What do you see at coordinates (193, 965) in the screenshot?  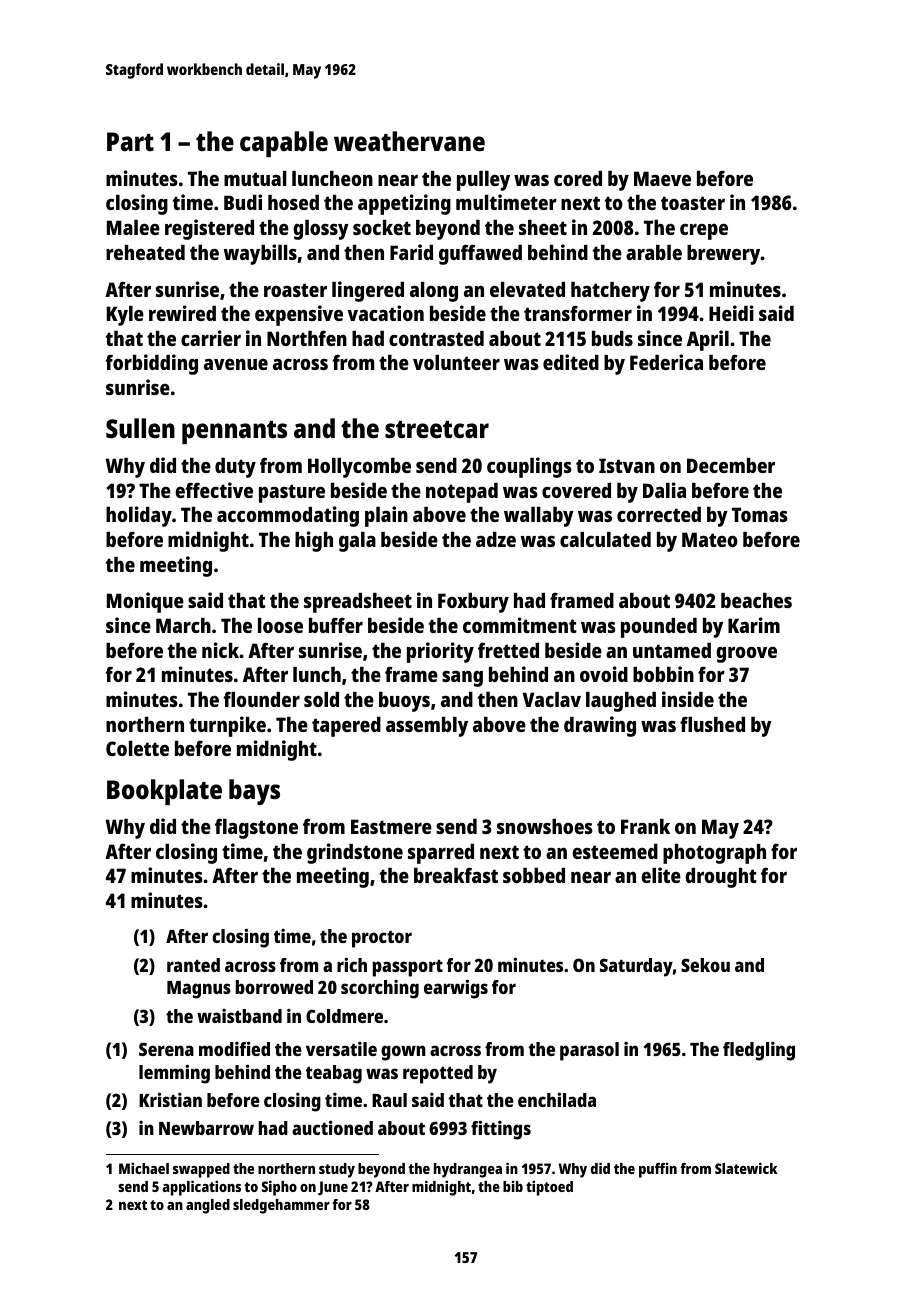 I see `ranted` at bounding box center [193, 965].
